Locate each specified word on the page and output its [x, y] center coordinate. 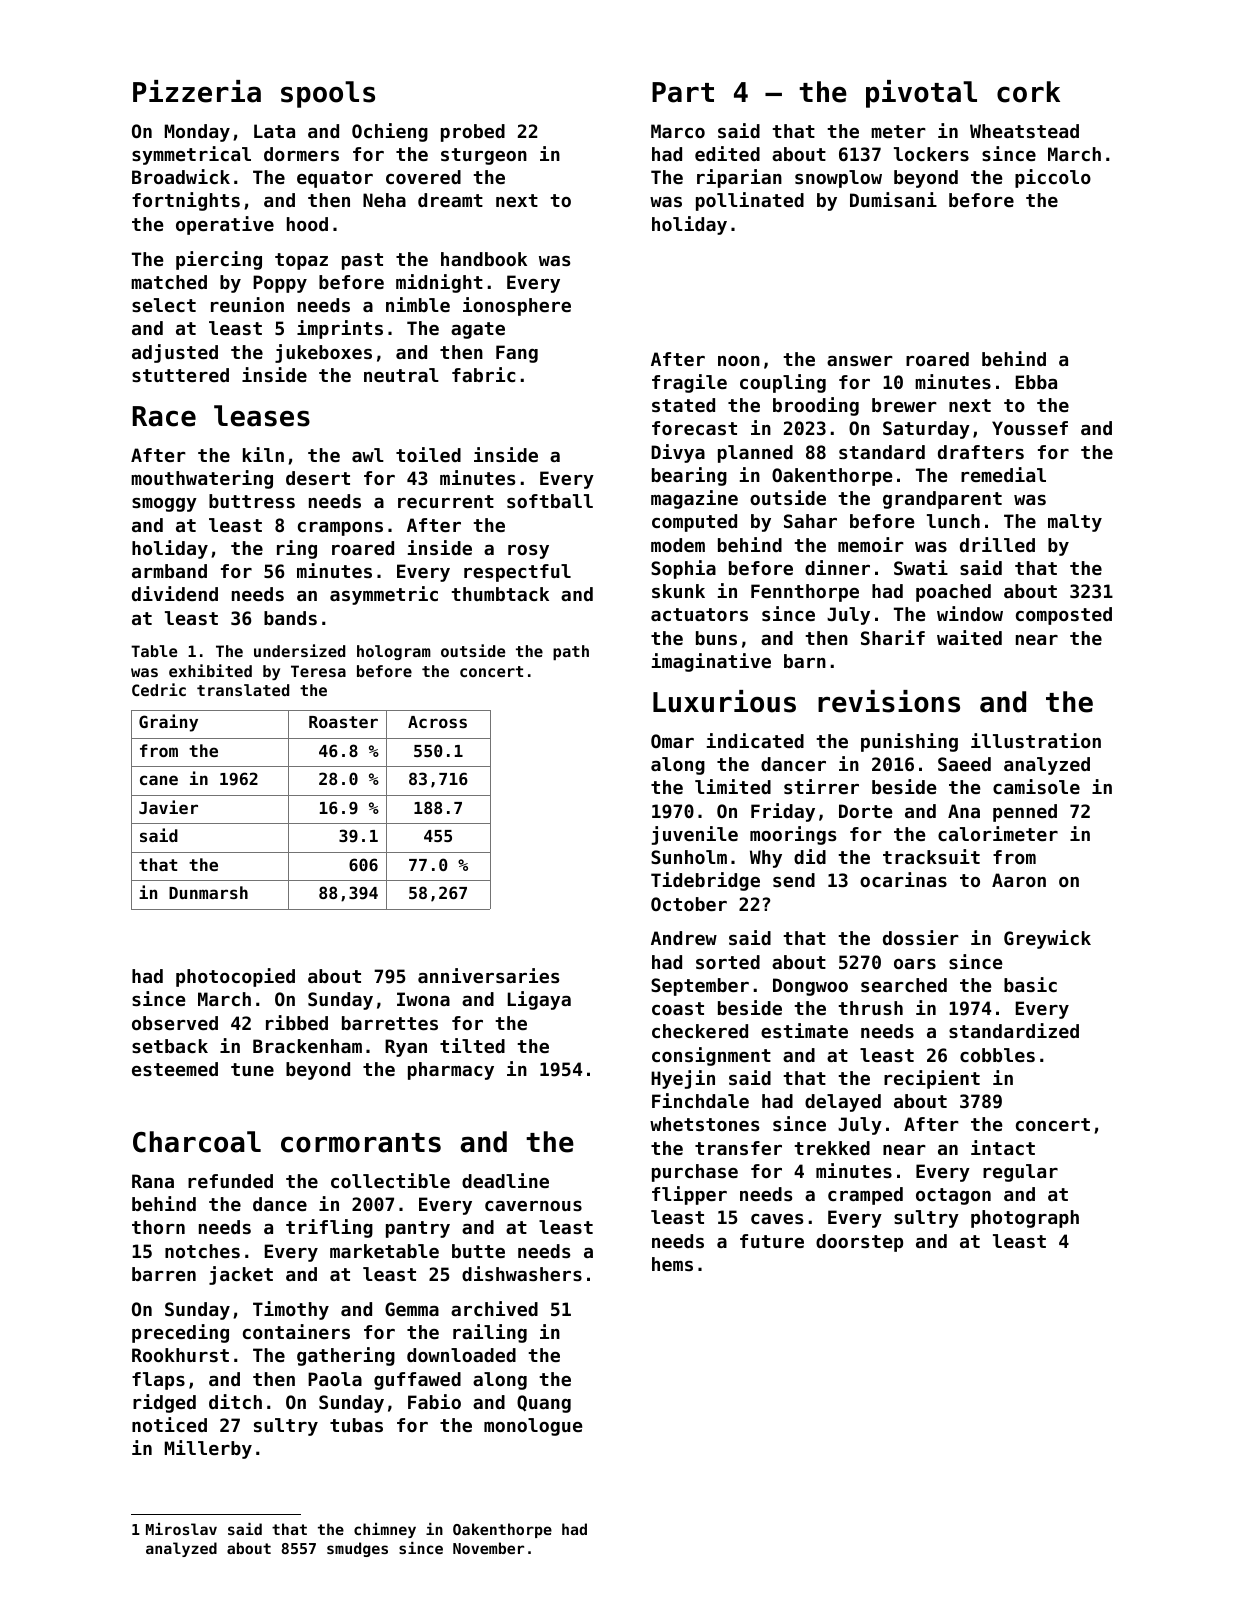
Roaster [343, 722]
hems [672, 1264]
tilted [472, 1045]
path [571, 652]
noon [739, 361]
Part [683, 92]
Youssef [1030, 428]
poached [953, 593]
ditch [235, 1401]
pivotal [921, 94]
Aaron [1019, 880]
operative [225, 225]
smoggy [164, 505]
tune [252, 1069]
